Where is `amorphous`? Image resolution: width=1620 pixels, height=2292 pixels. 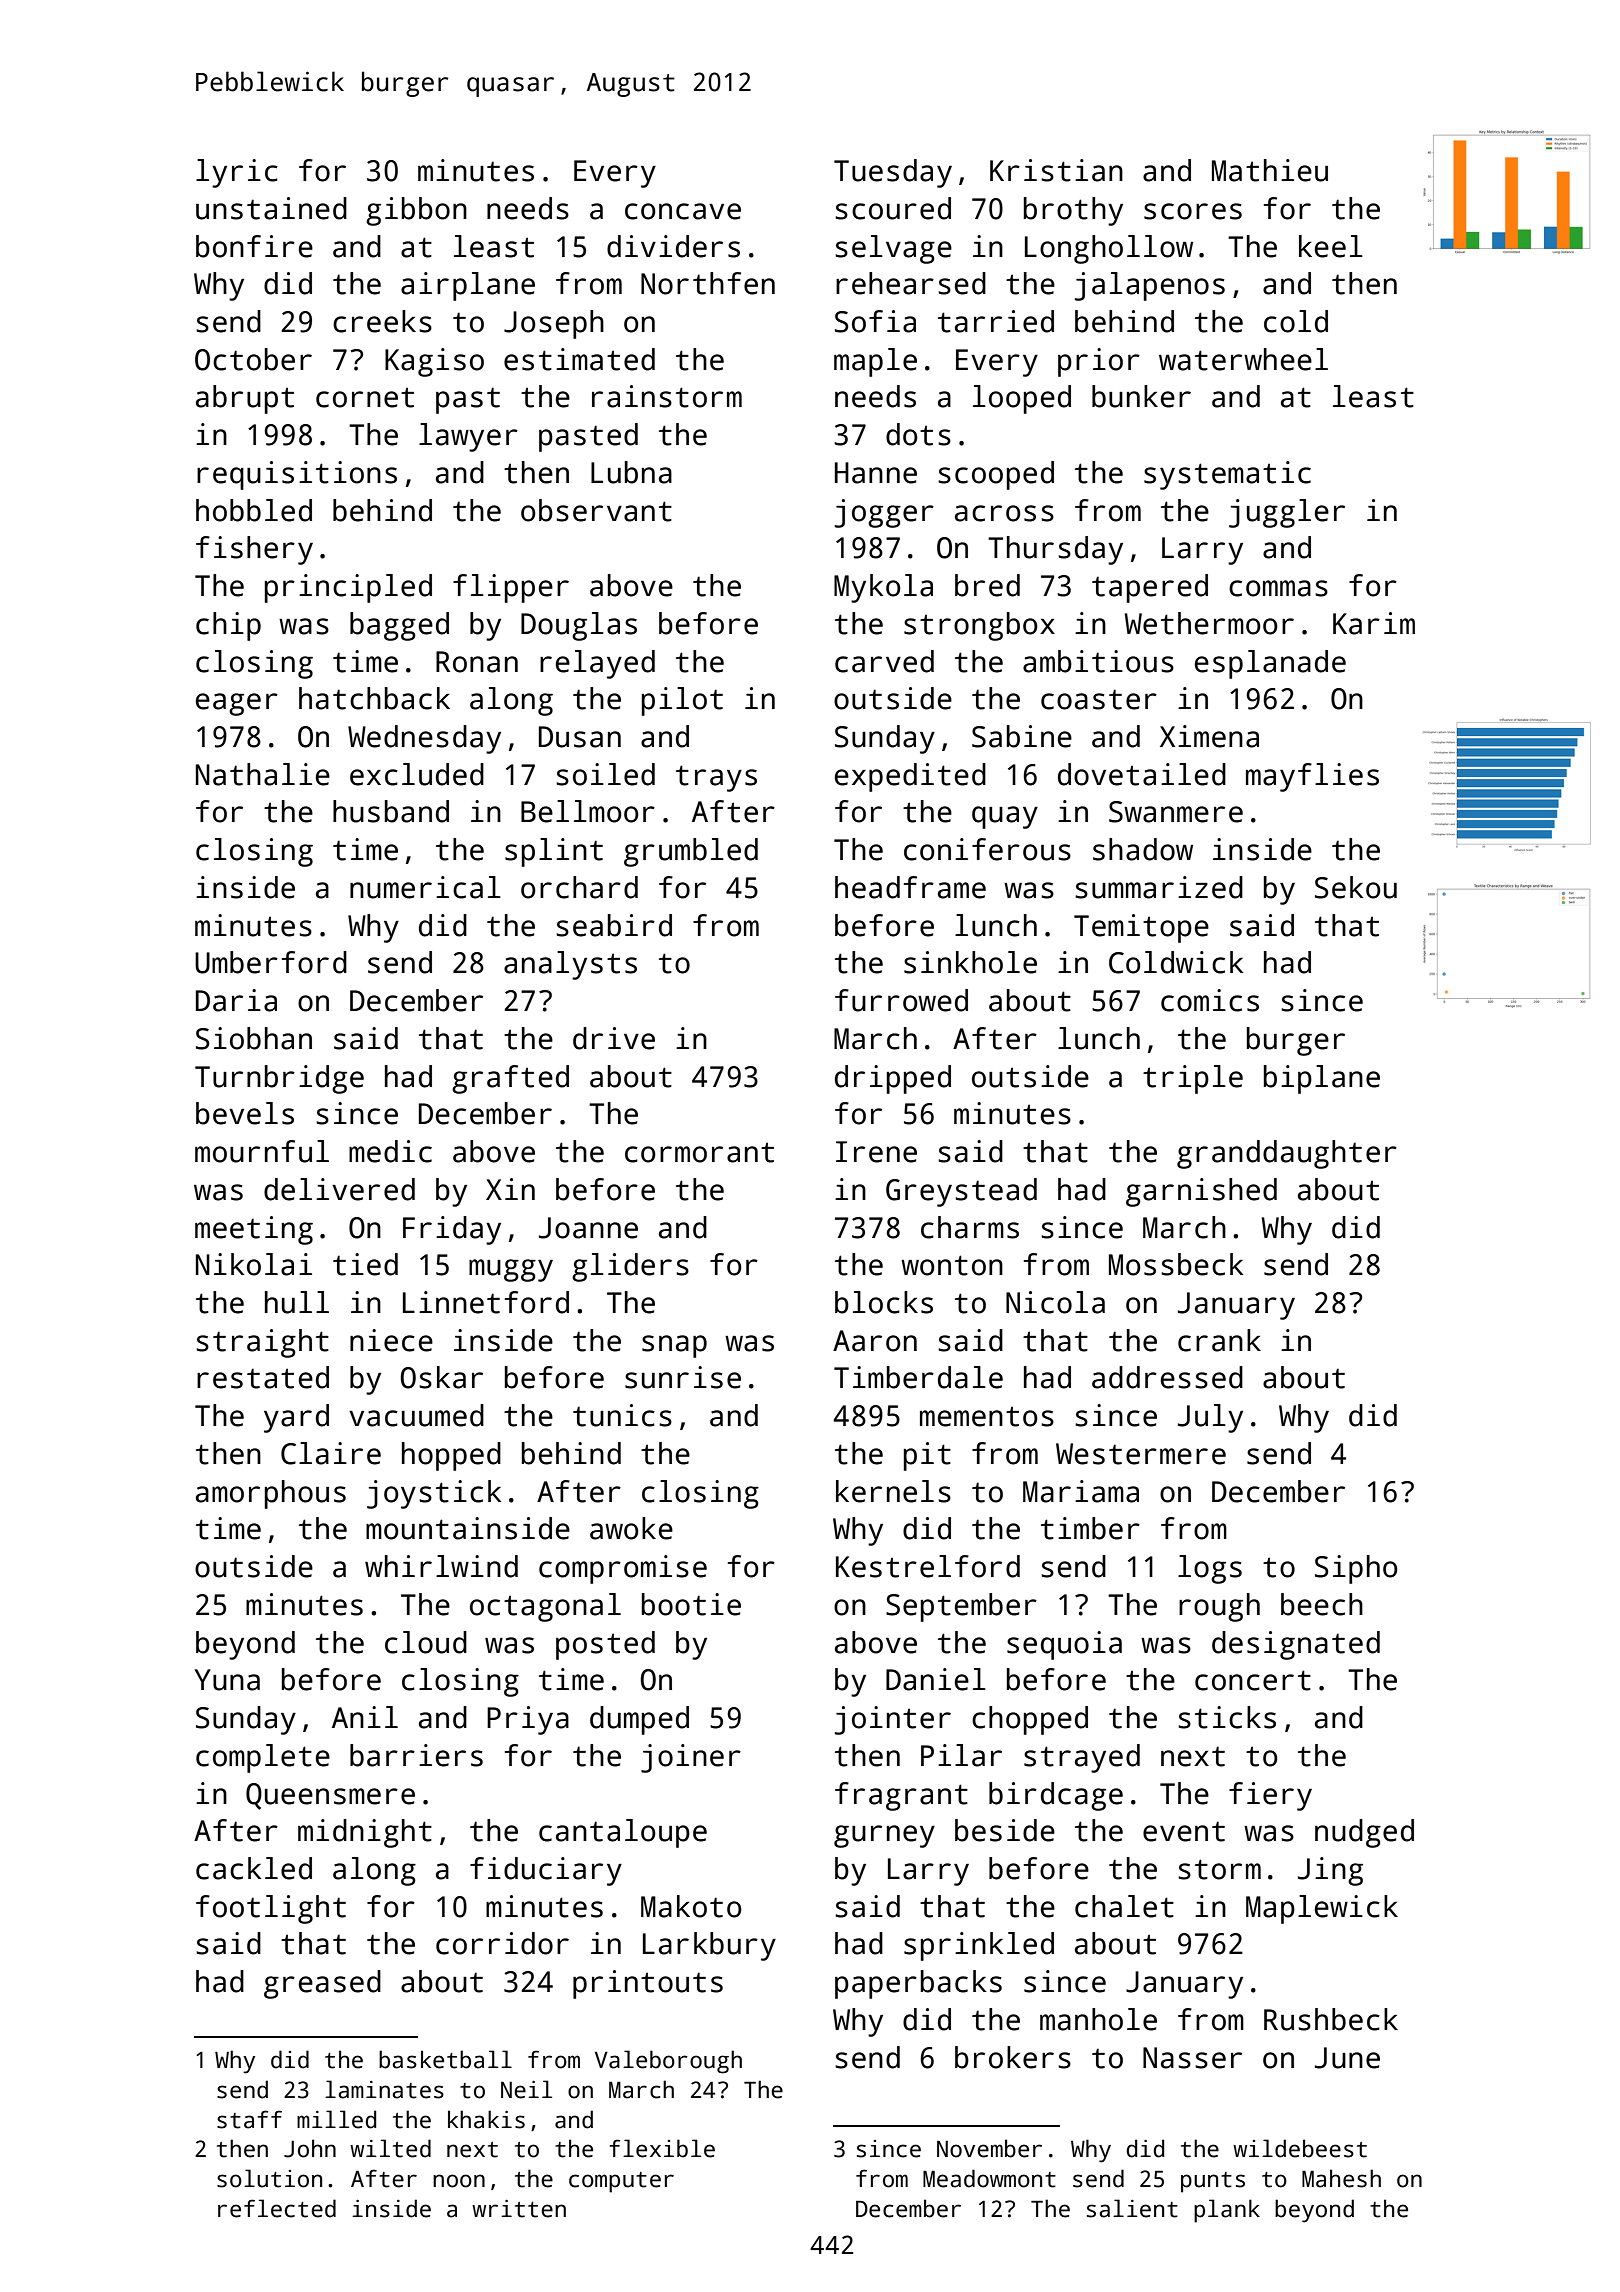
amorphous is located at coordinates (271, 1494).
